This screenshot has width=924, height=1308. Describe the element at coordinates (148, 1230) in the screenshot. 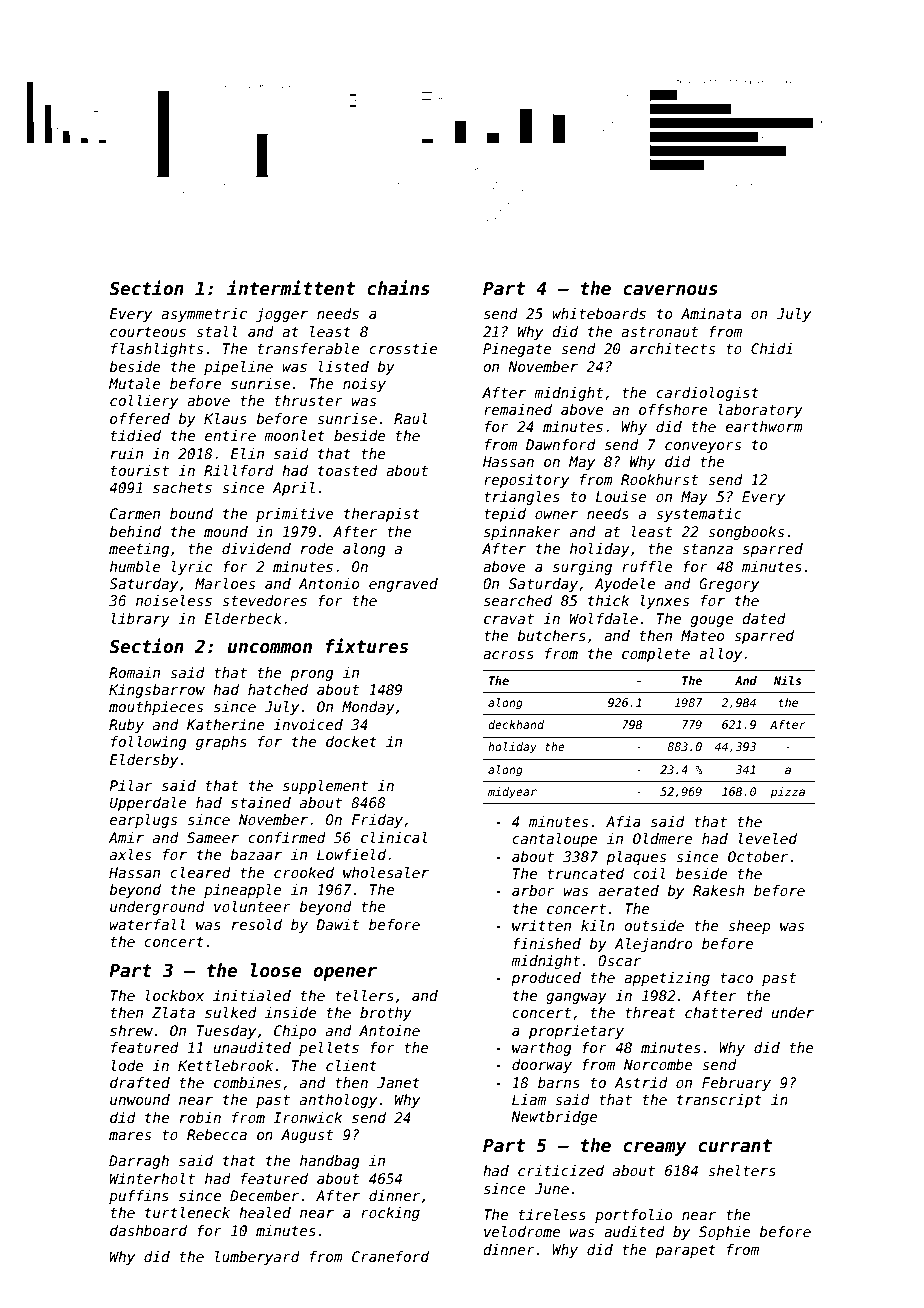

I see `dashboard` at that location.
